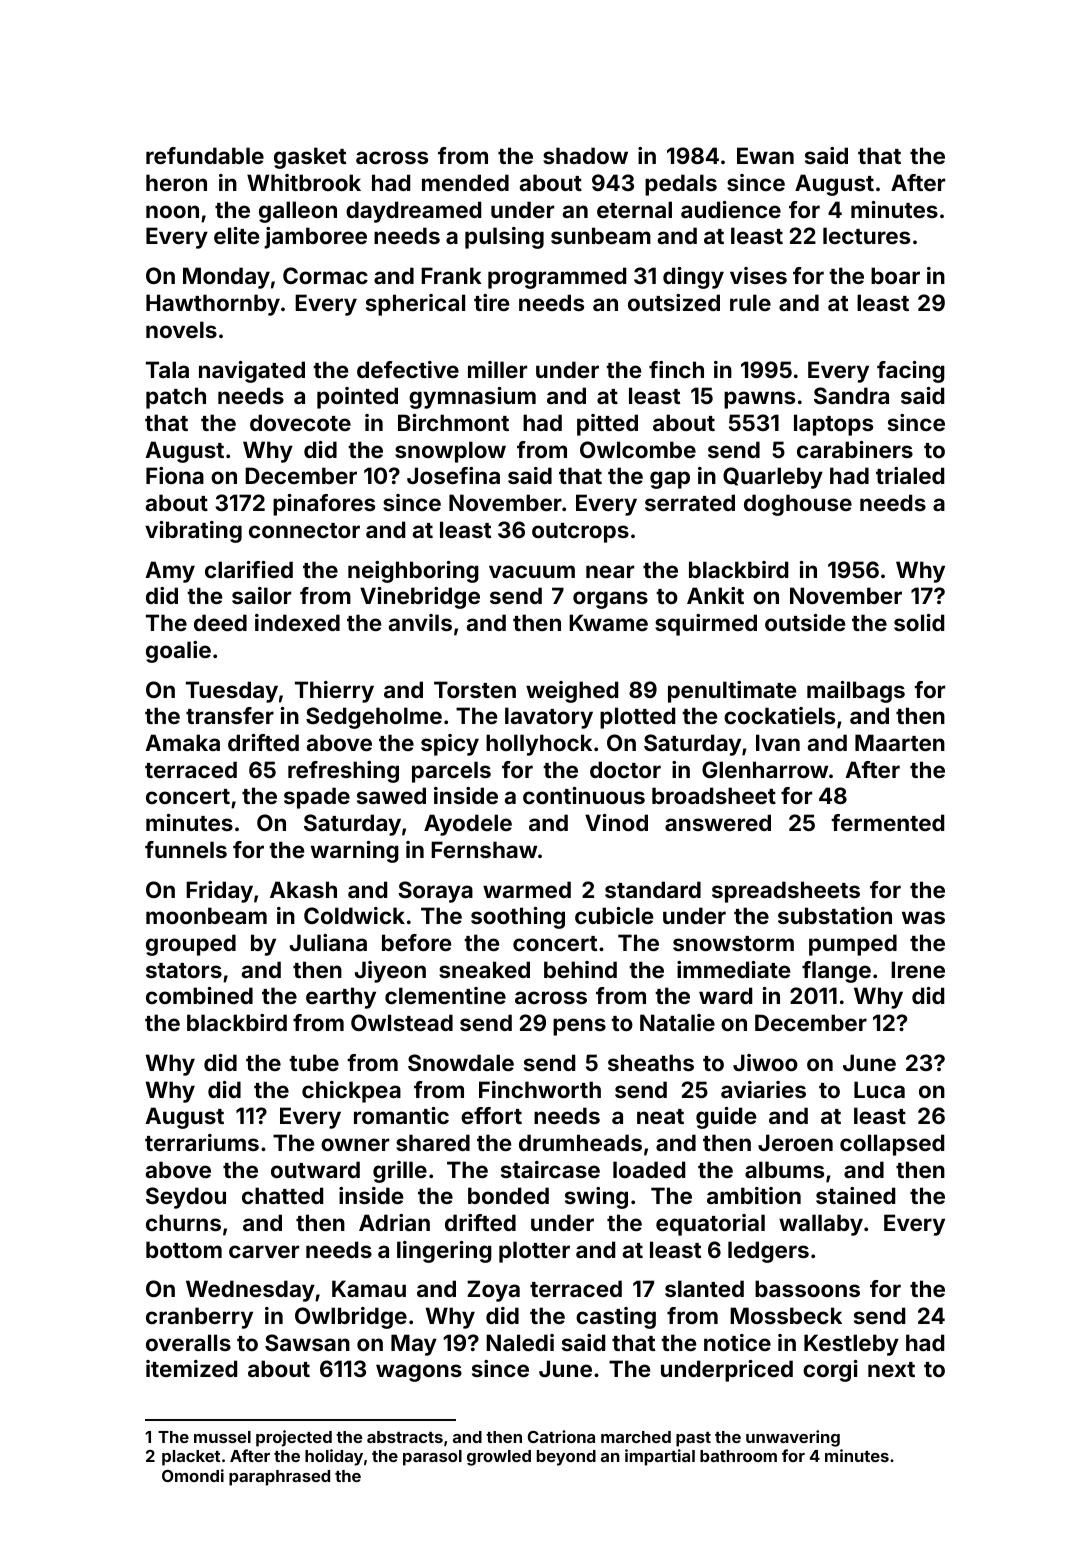  Describe the element at coordinates (355, 852) in the screenshot. I see `warning` at that location.
